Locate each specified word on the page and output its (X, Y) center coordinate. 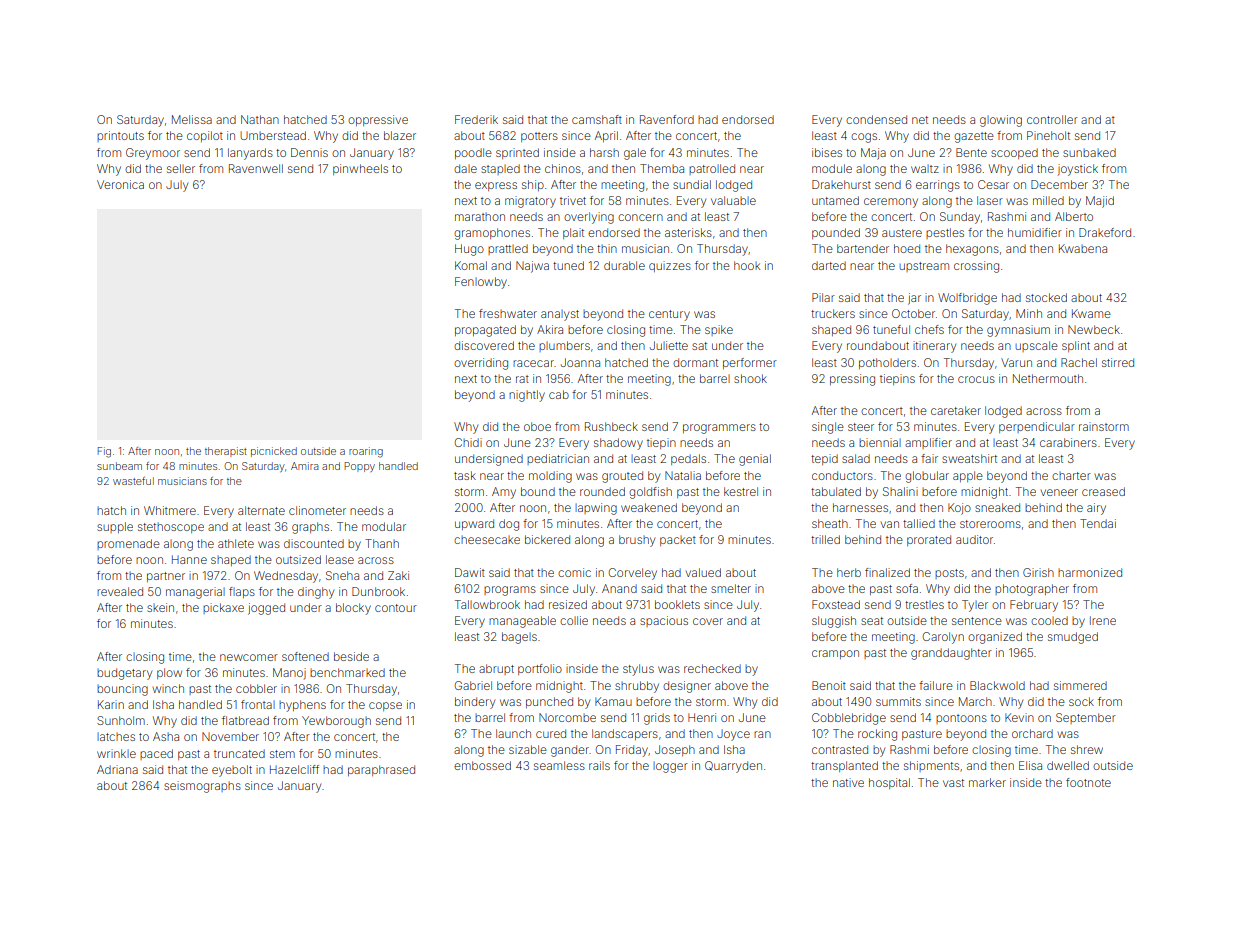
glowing (1001, 121)
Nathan (260, 119)
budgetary (124, 674)
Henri (702, 717)
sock (1081, 701)
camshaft (597, 119)
